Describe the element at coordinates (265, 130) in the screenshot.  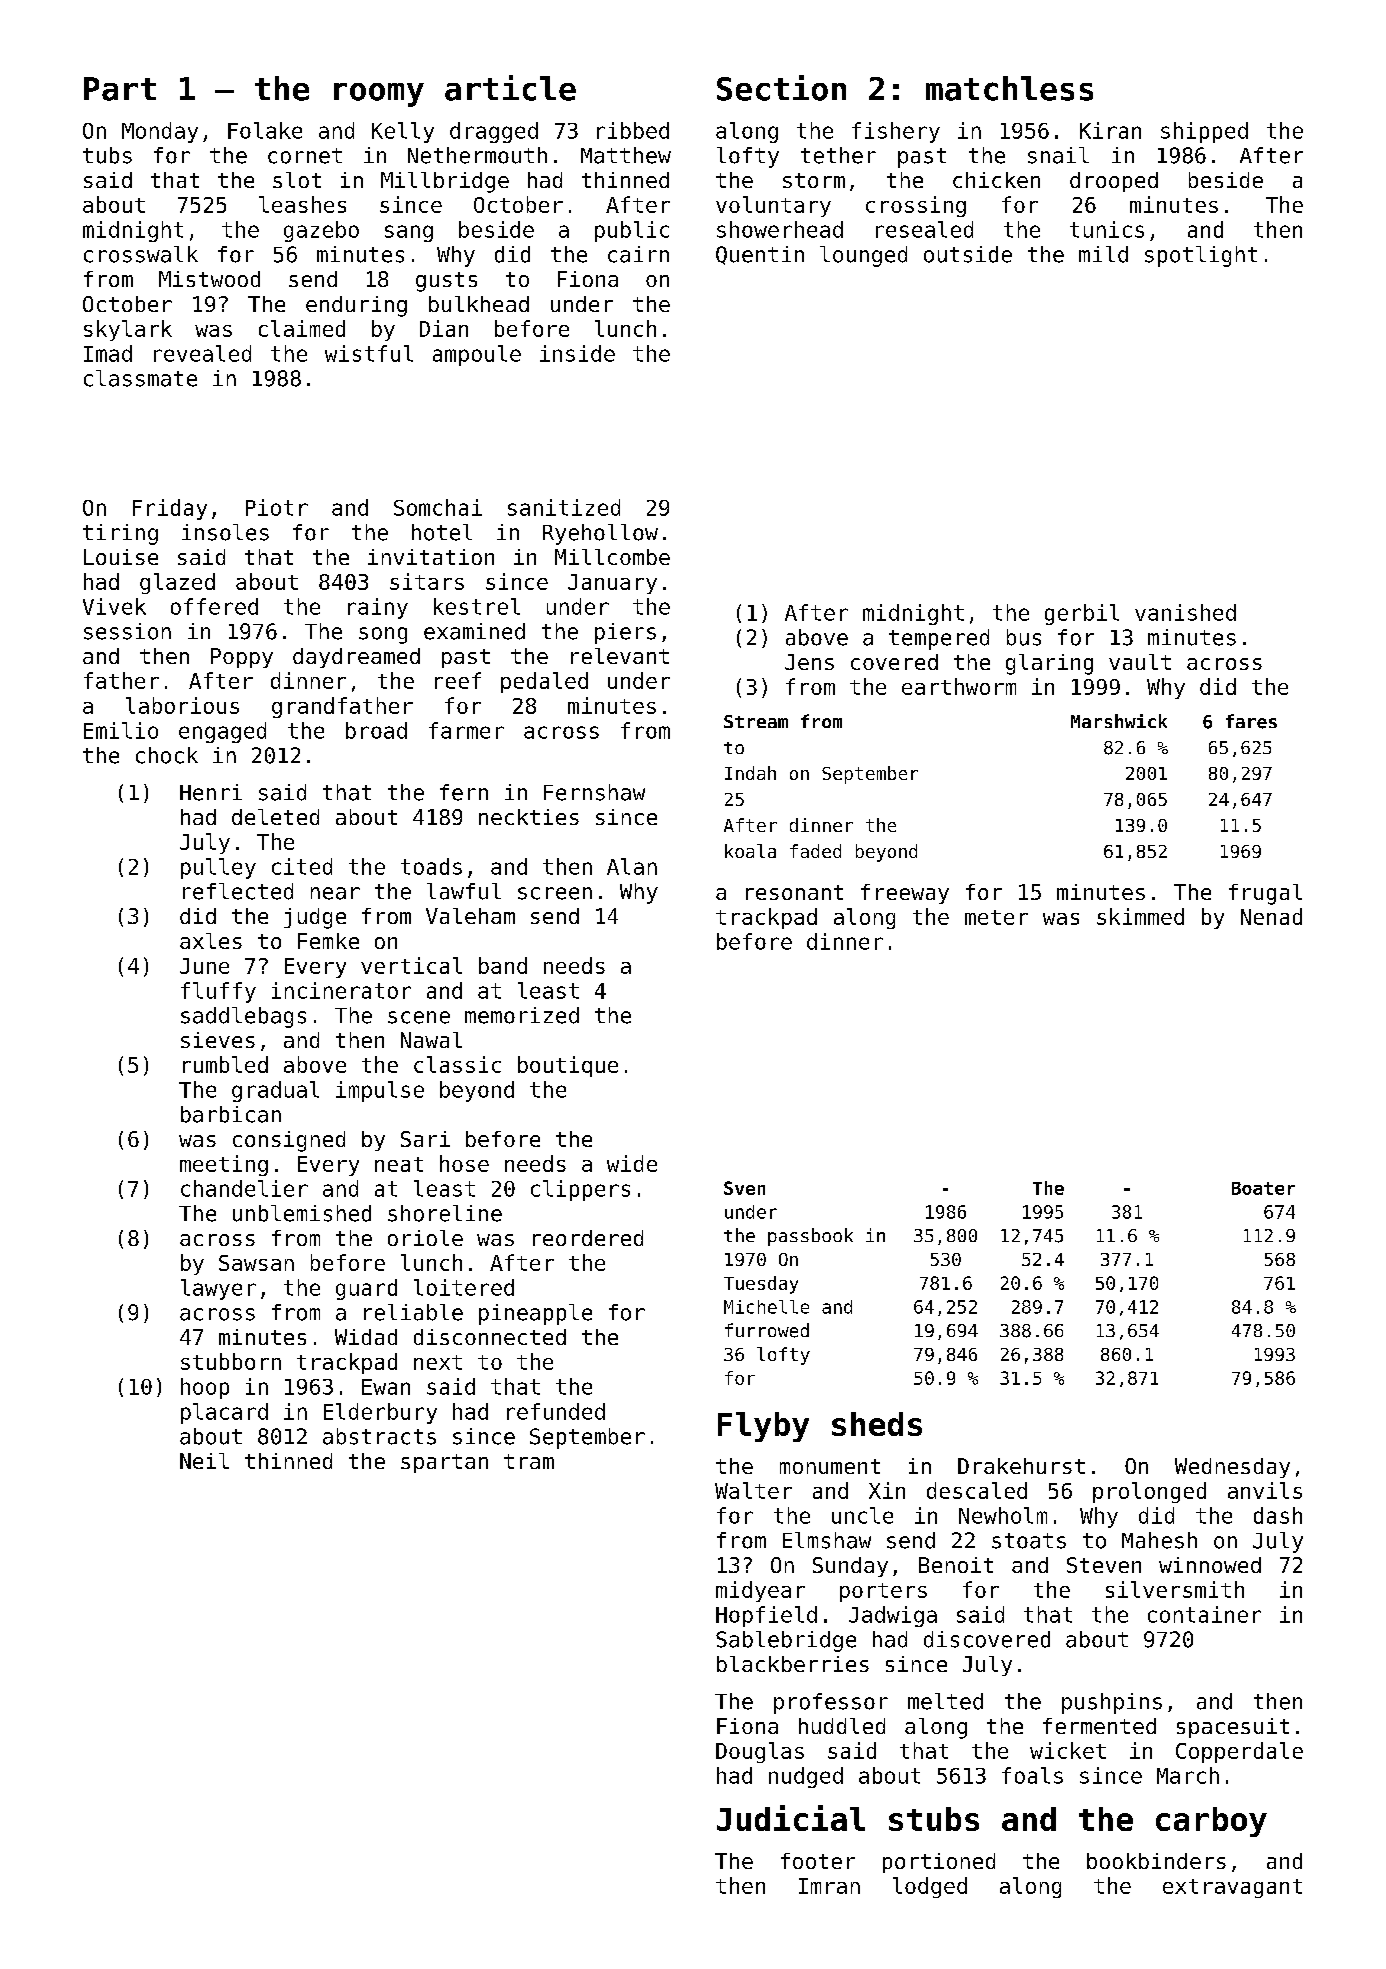
I see `Folake` at that location.
